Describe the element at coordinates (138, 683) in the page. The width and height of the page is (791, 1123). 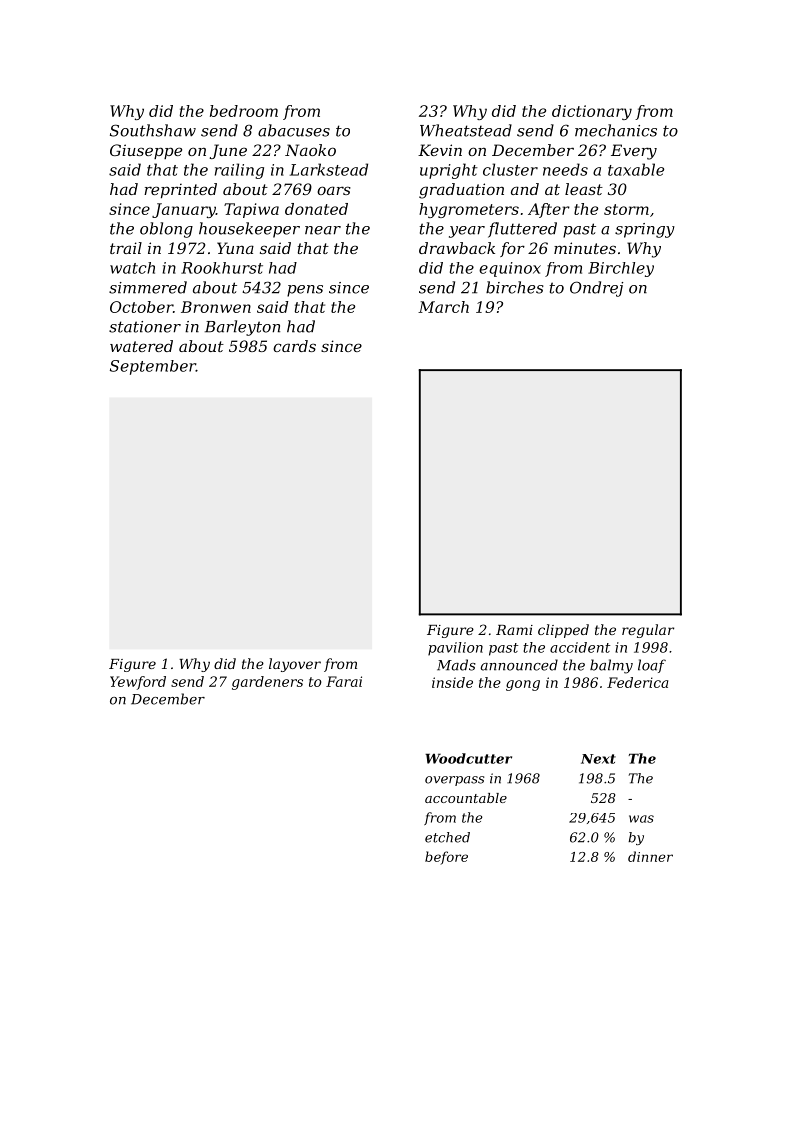
I see `Yewford` at that location.
